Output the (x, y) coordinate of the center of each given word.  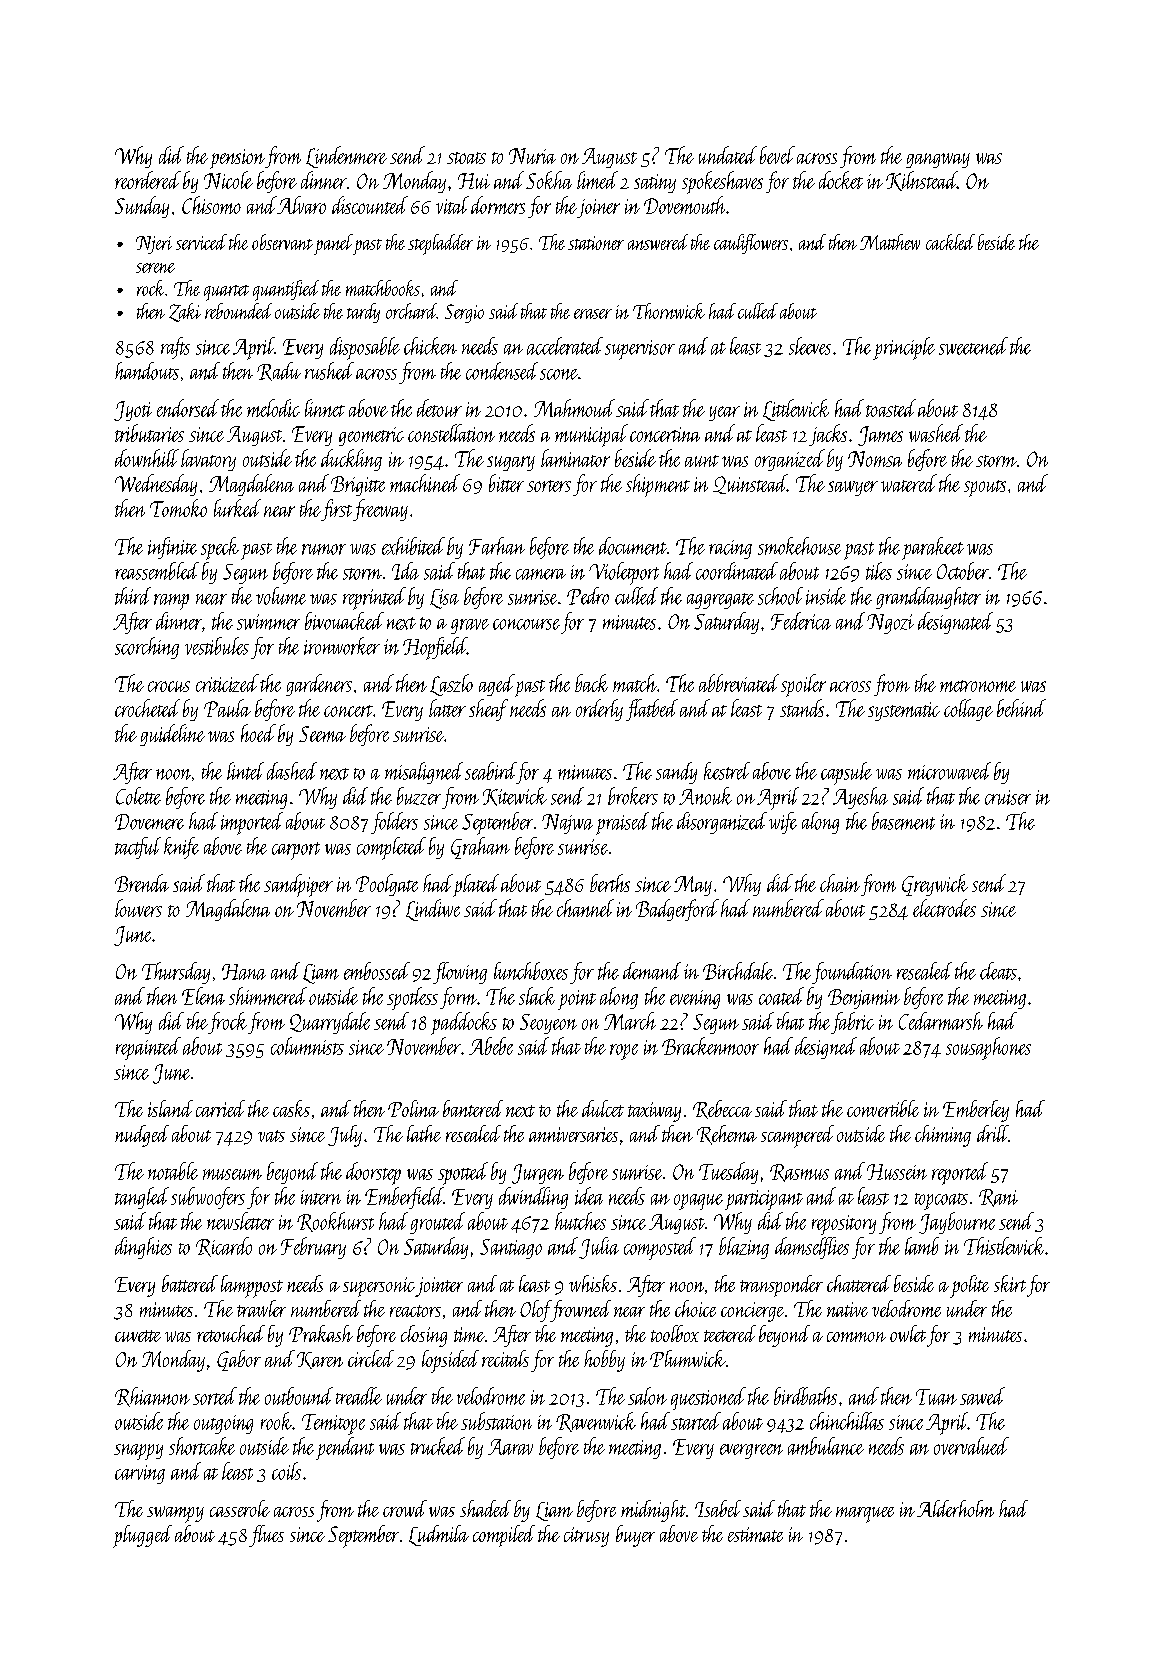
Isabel (718, 1508)
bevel (777, 155)
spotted (463, 1173)
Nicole (228, 180)
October (963, 571)
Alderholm (955, 1508)
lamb (922, 1246)
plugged (142, 1536)
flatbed (652, 710)
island (170, 1108)
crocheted (147, 708)
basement (903, 821)
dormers (498, 205)
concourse (526, 624)
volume (281, 596)
